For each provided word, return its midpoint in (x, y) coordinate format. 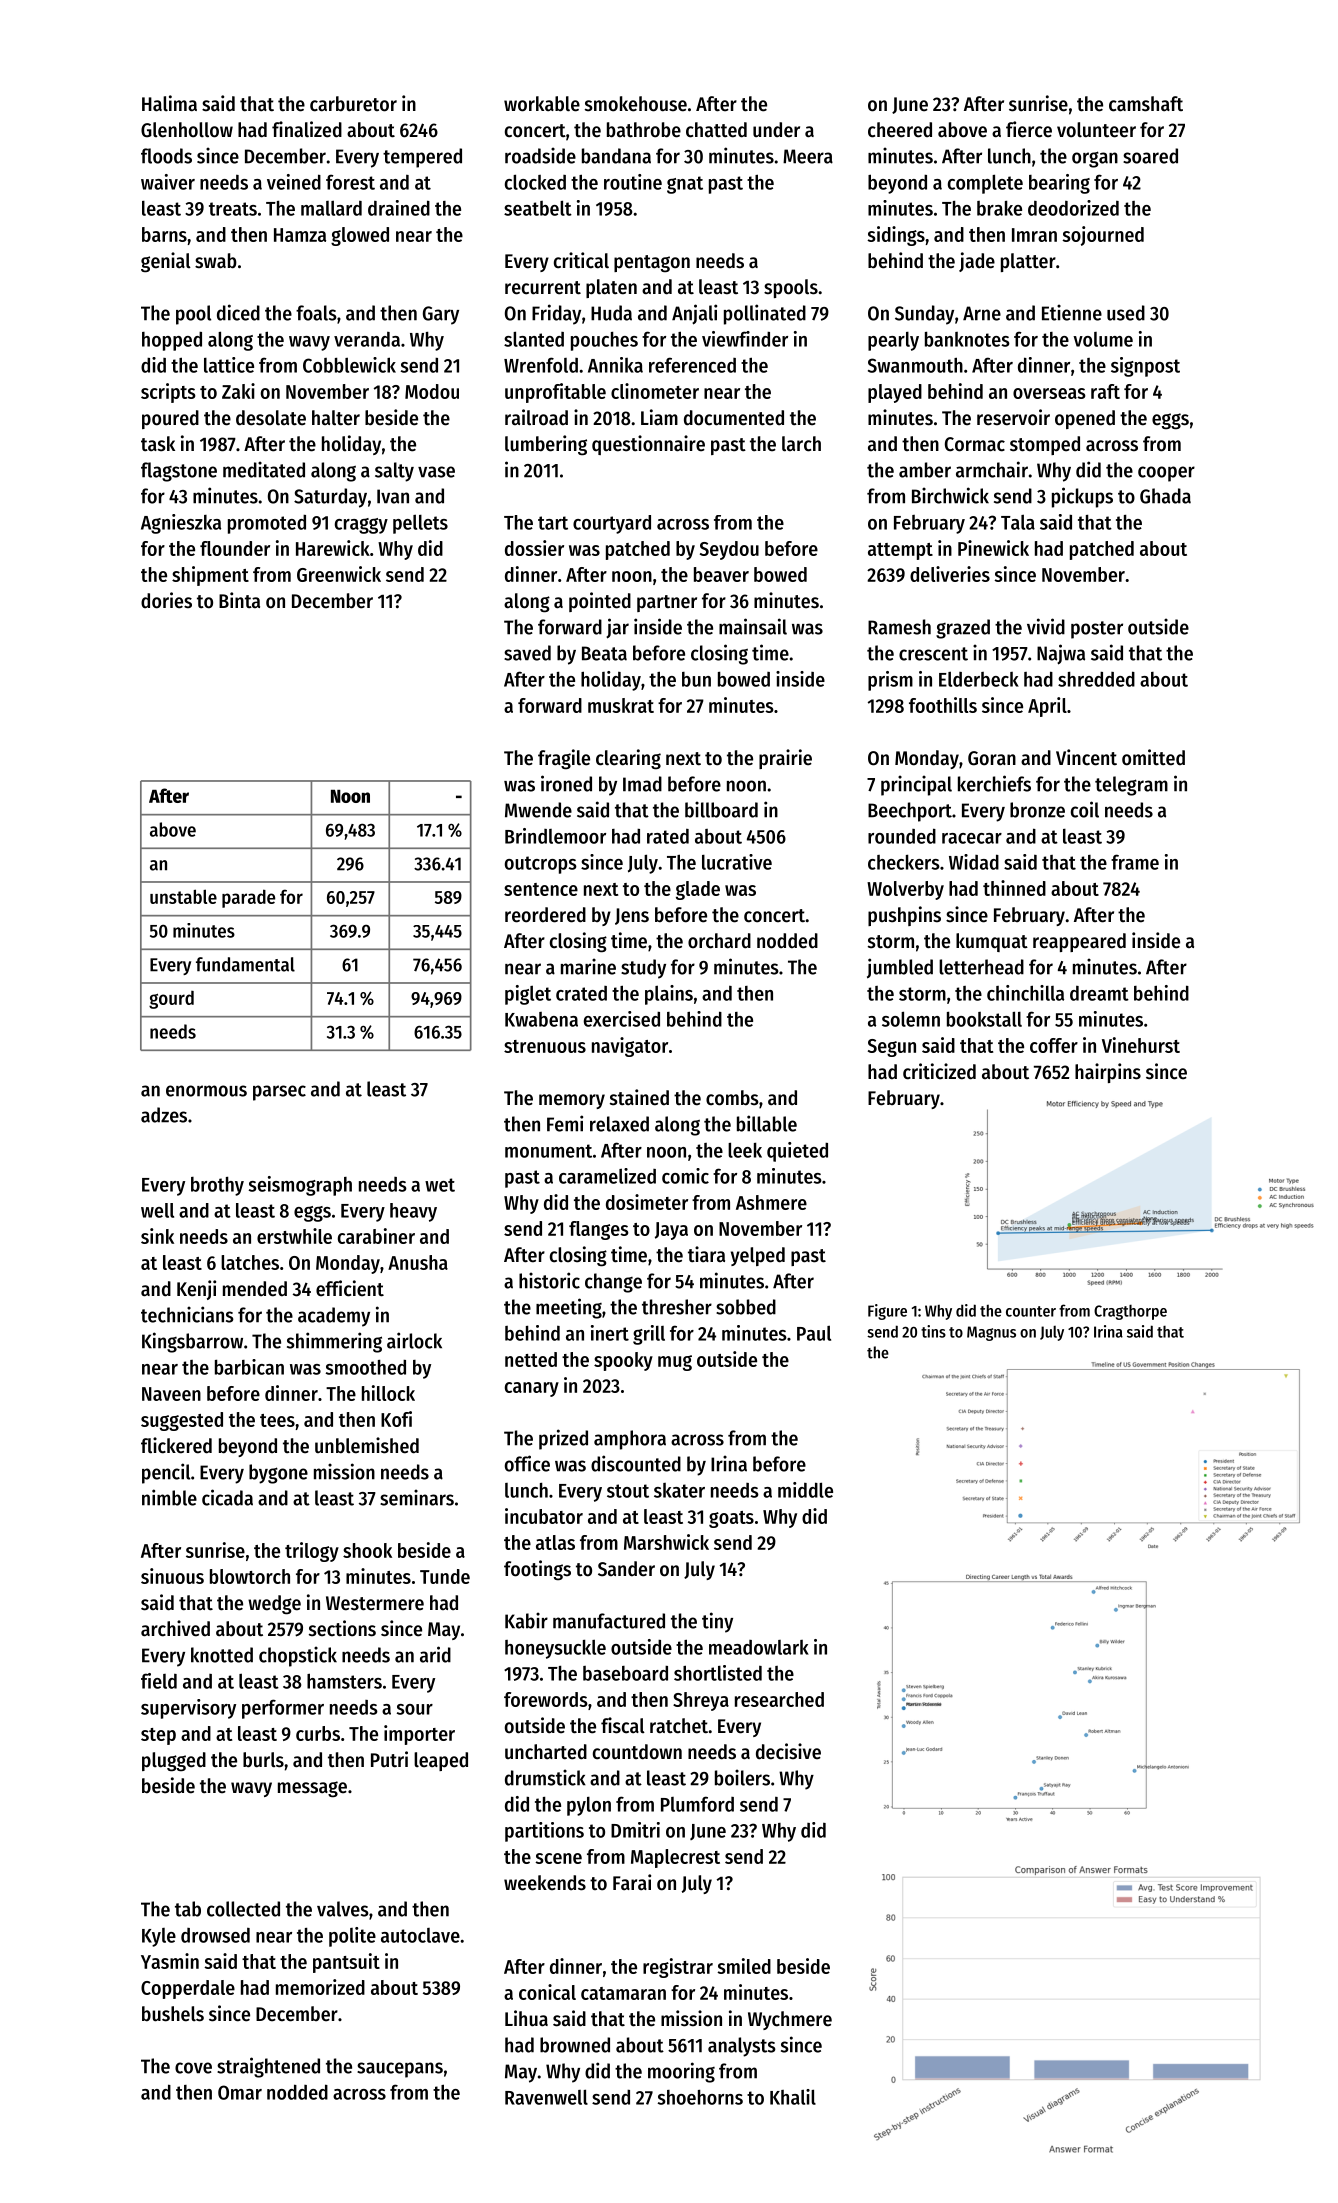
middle (805, 1490)
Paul (814, 1333)
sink (157, 1236)
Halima (169, 103)
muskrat (621, 705)
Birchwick (950, 495)
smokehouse (636, 104)
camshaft (1146, 104)
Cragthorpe (1130, 1312)
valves (343, 1909)
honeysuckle (555, 1649)
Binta (239, 600)
